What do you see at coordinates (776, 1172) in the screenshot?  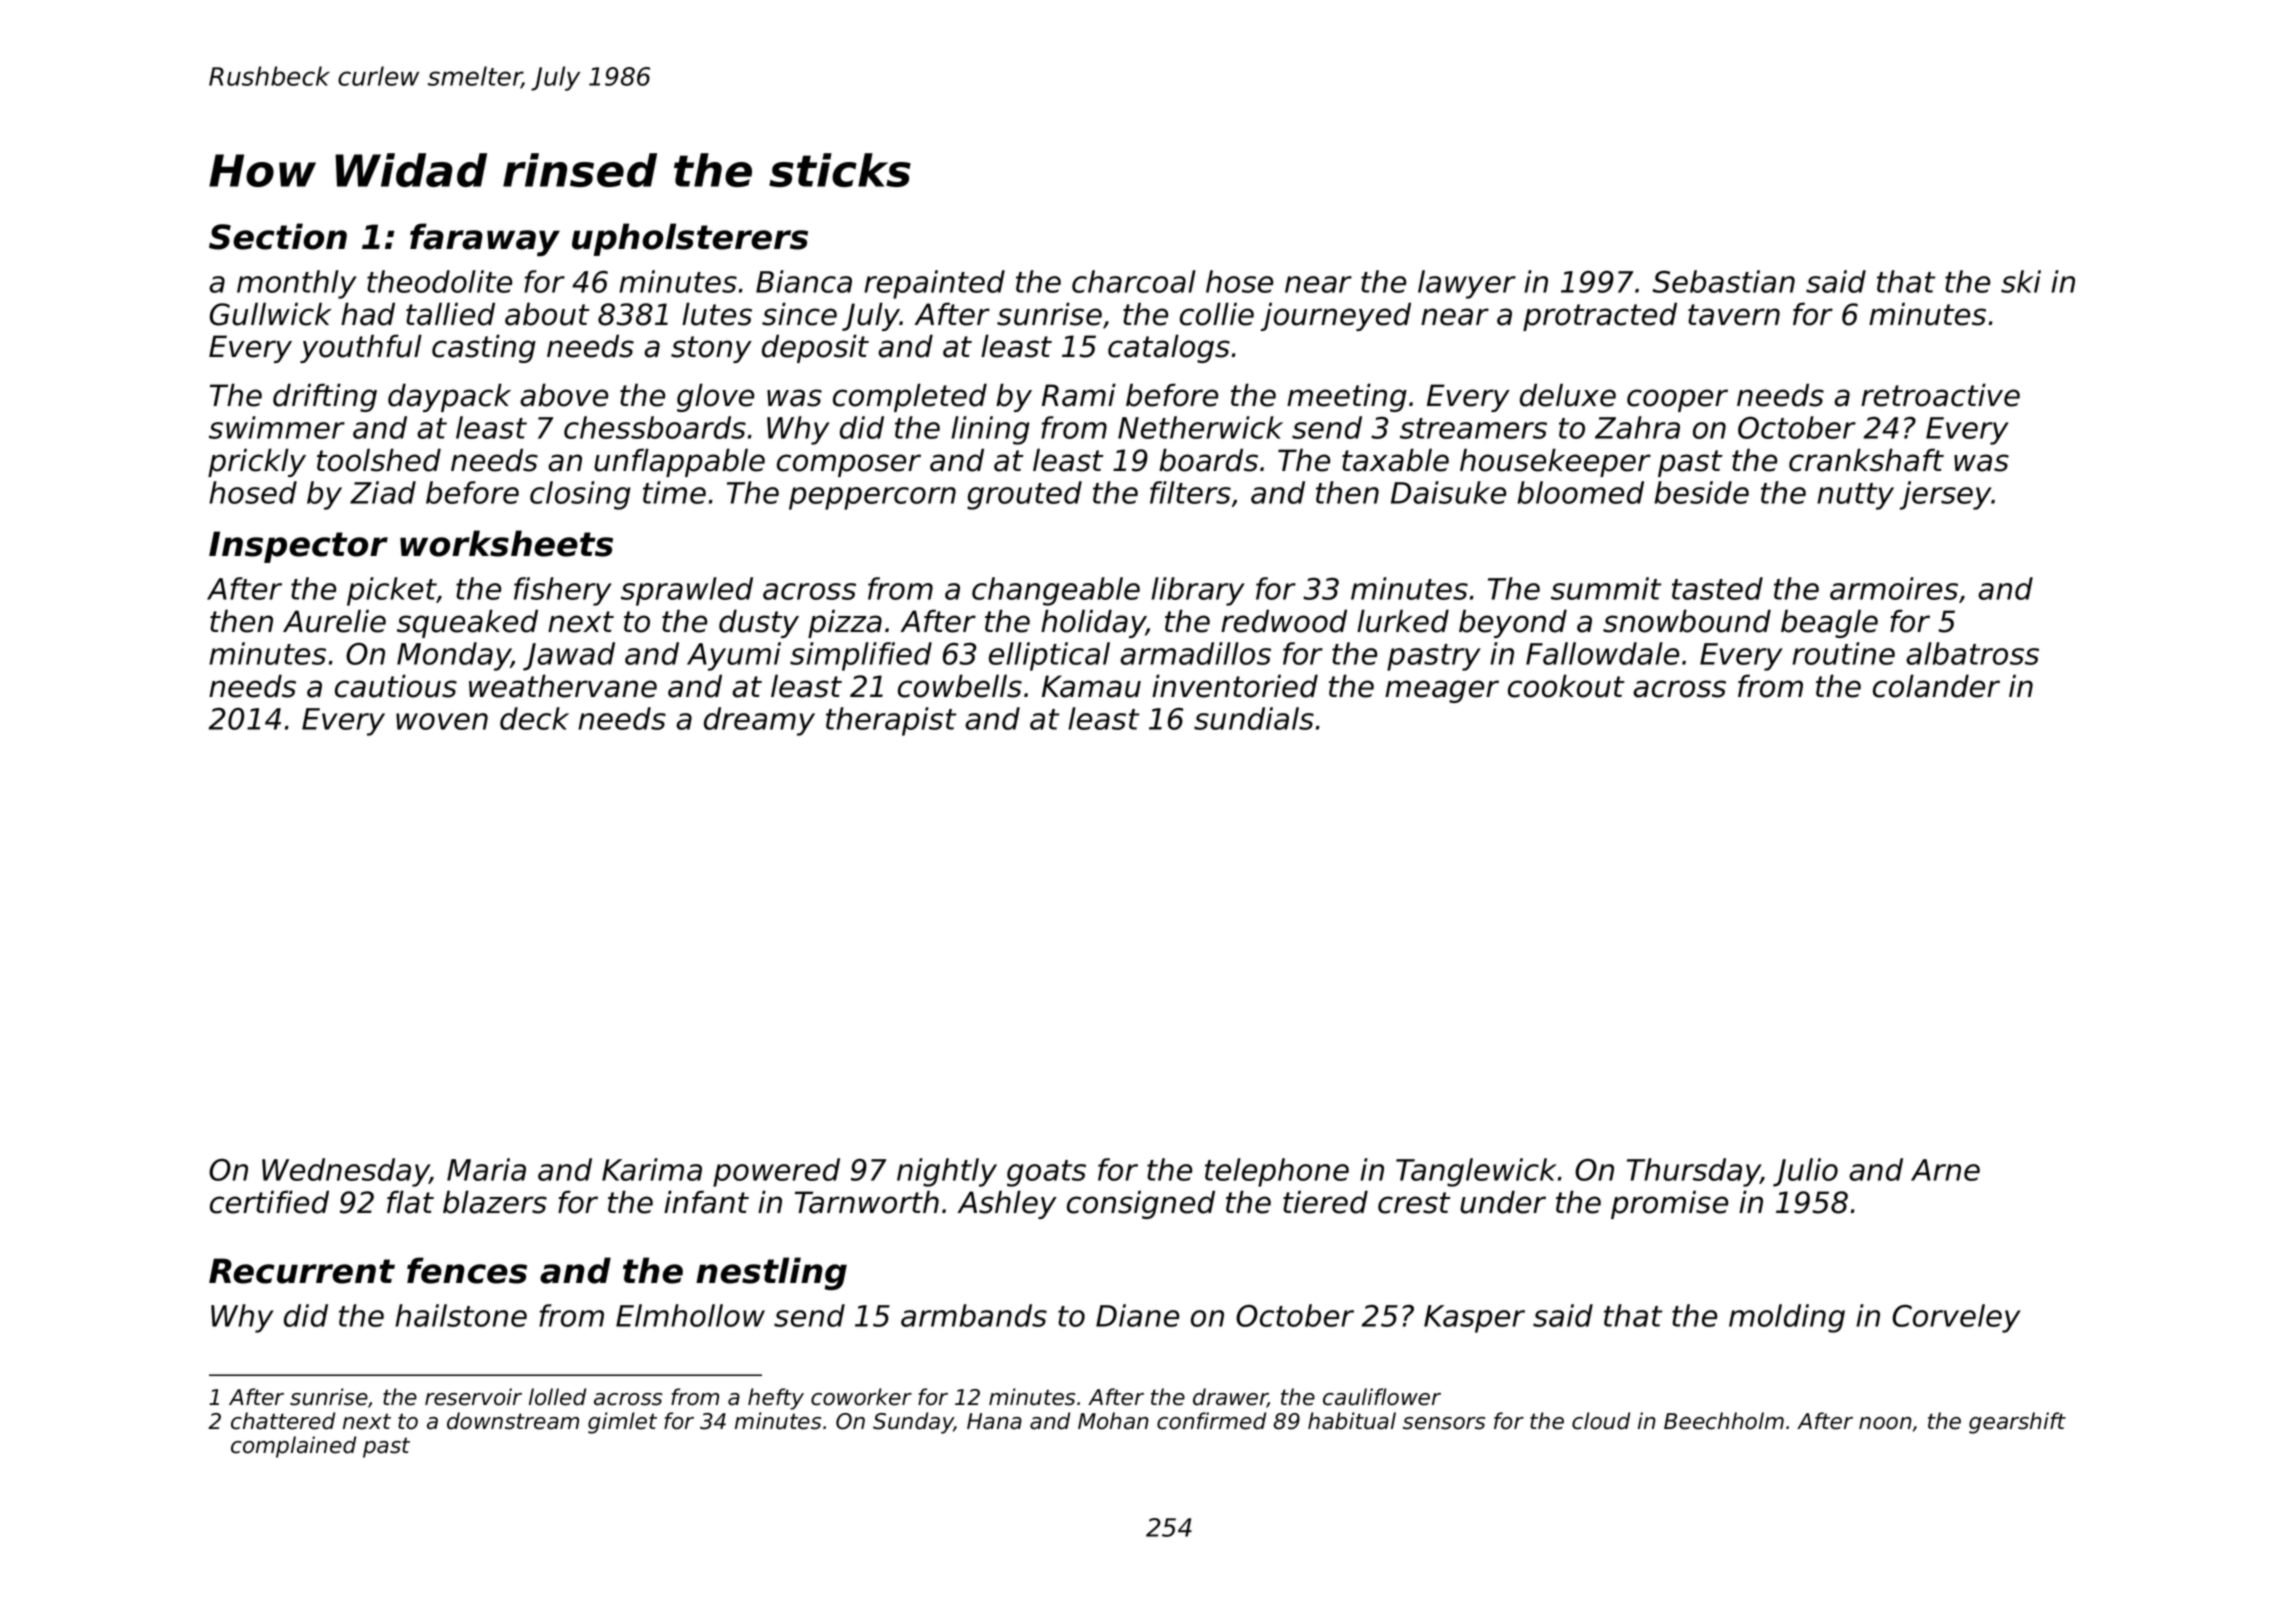 I see `powered` at bounding box center [776, 1172].
